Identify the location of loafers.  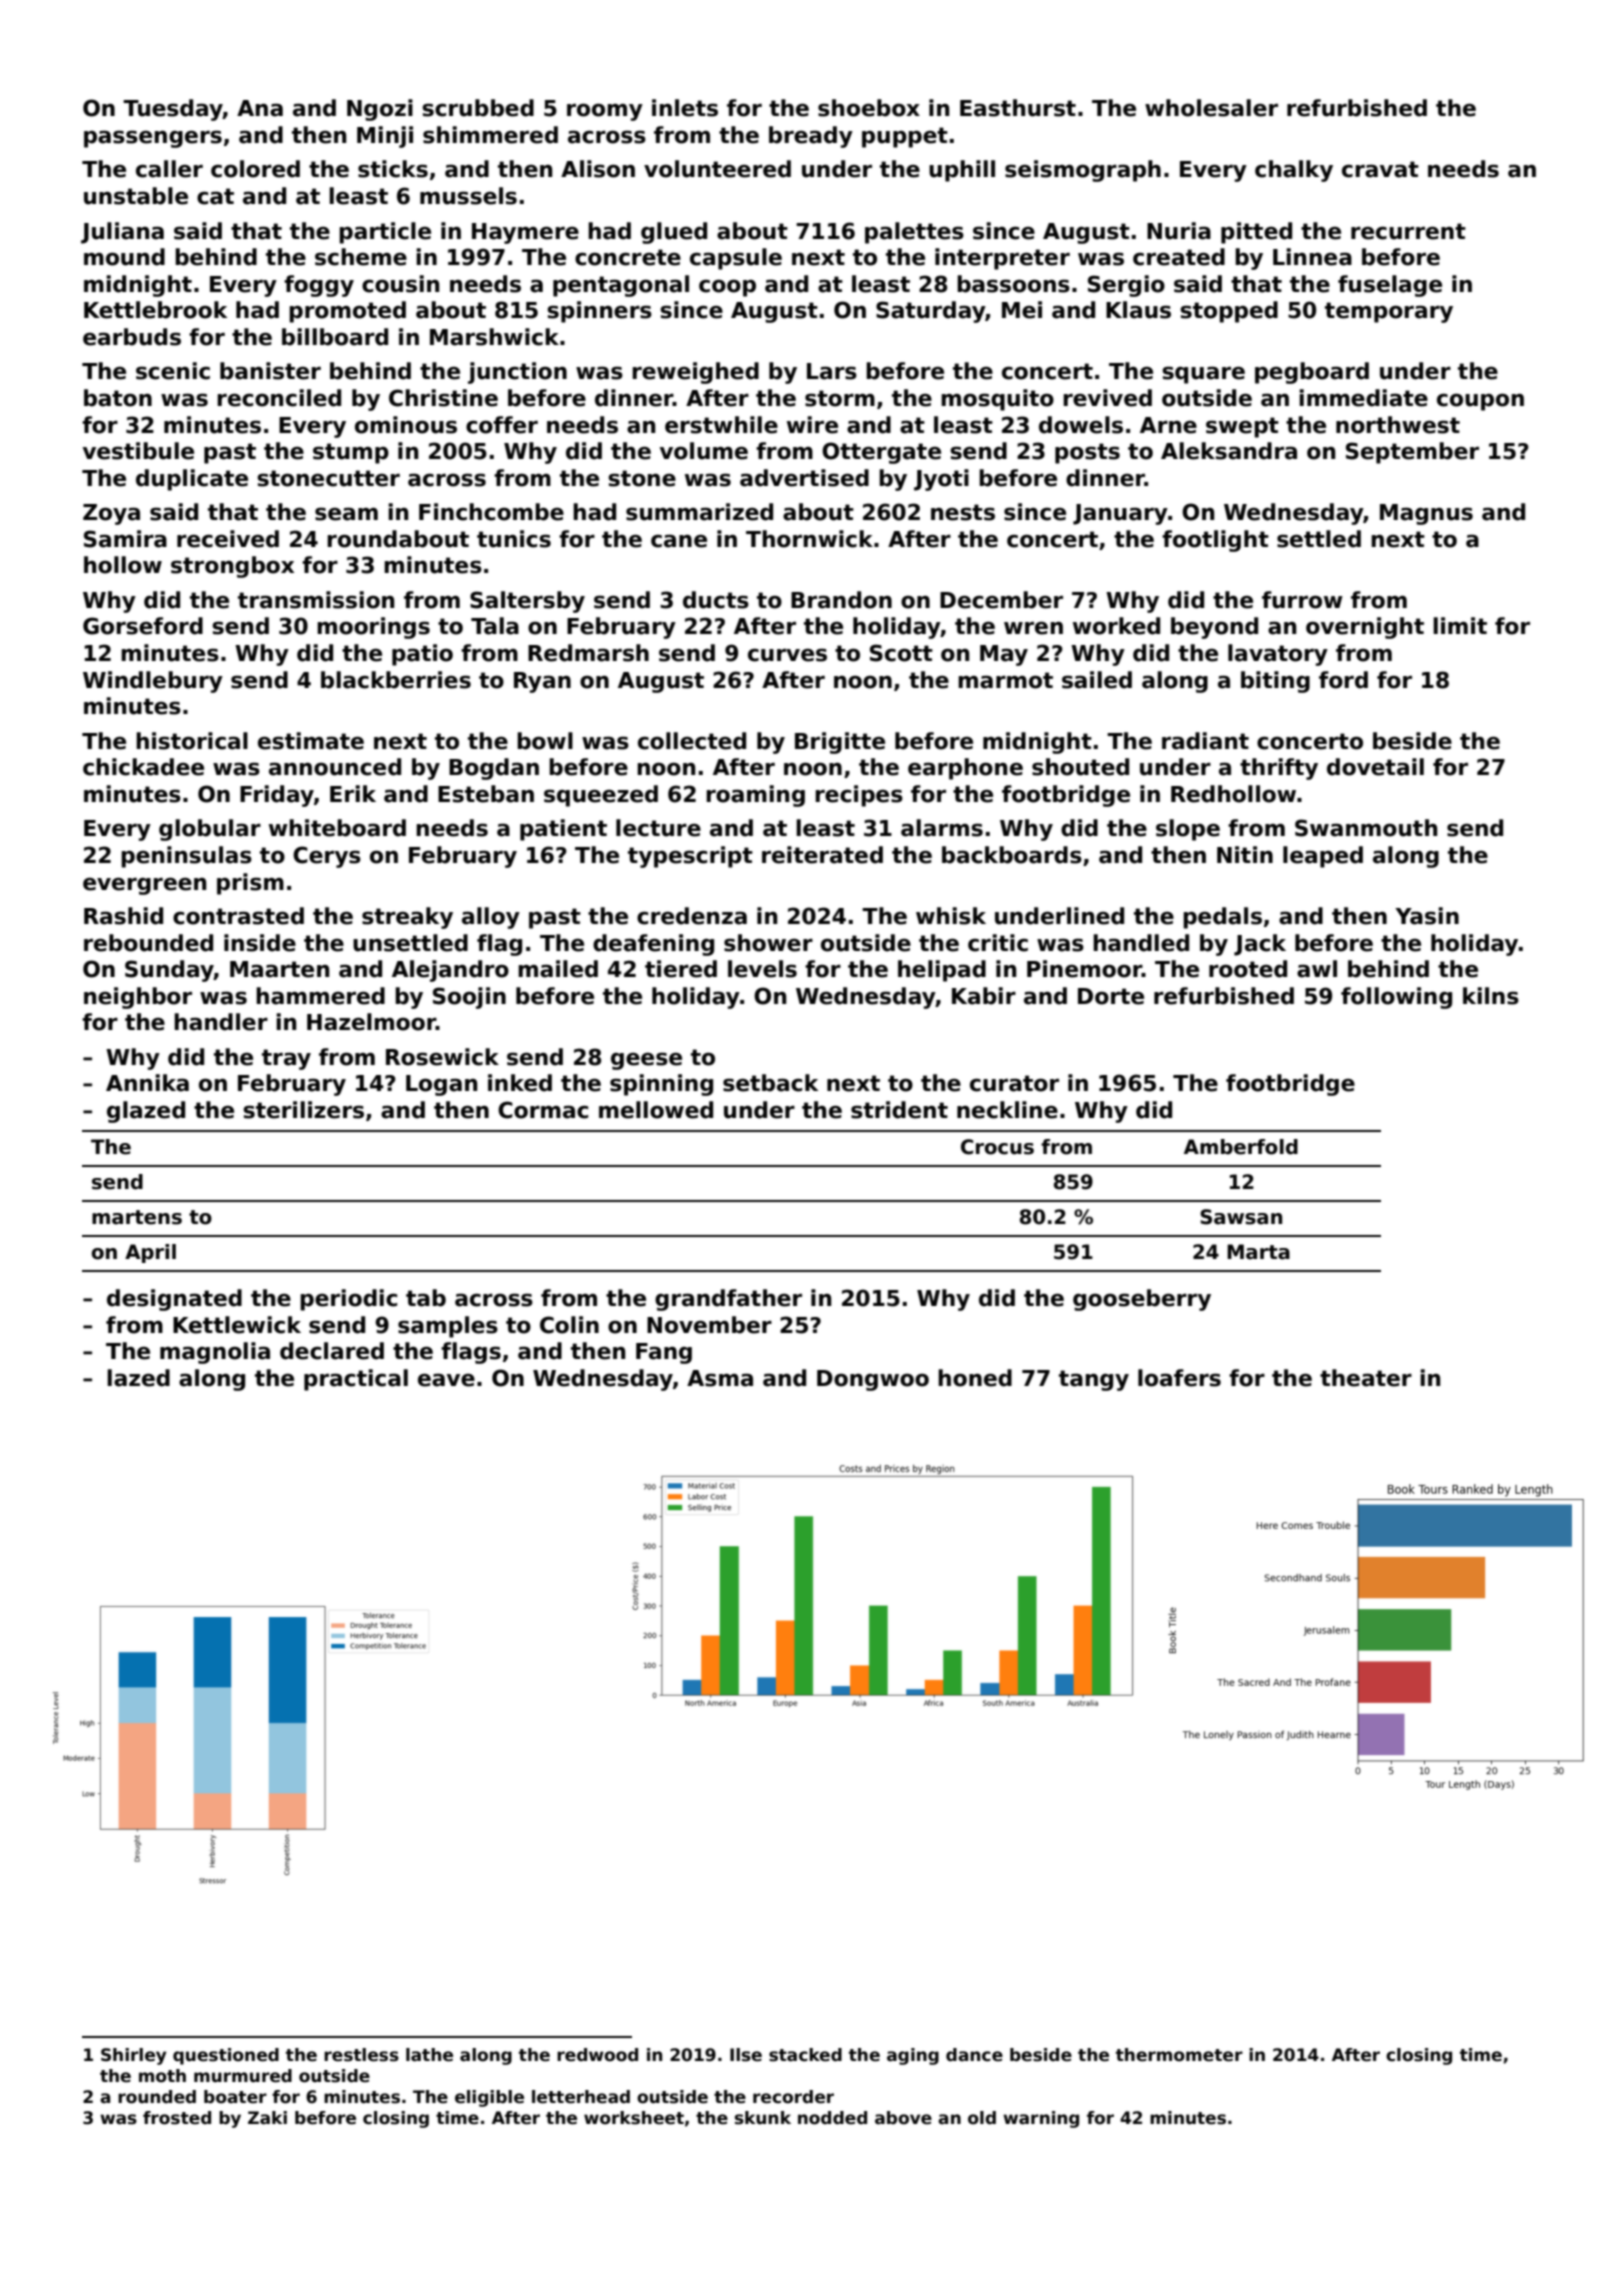
(1179, 1378).
